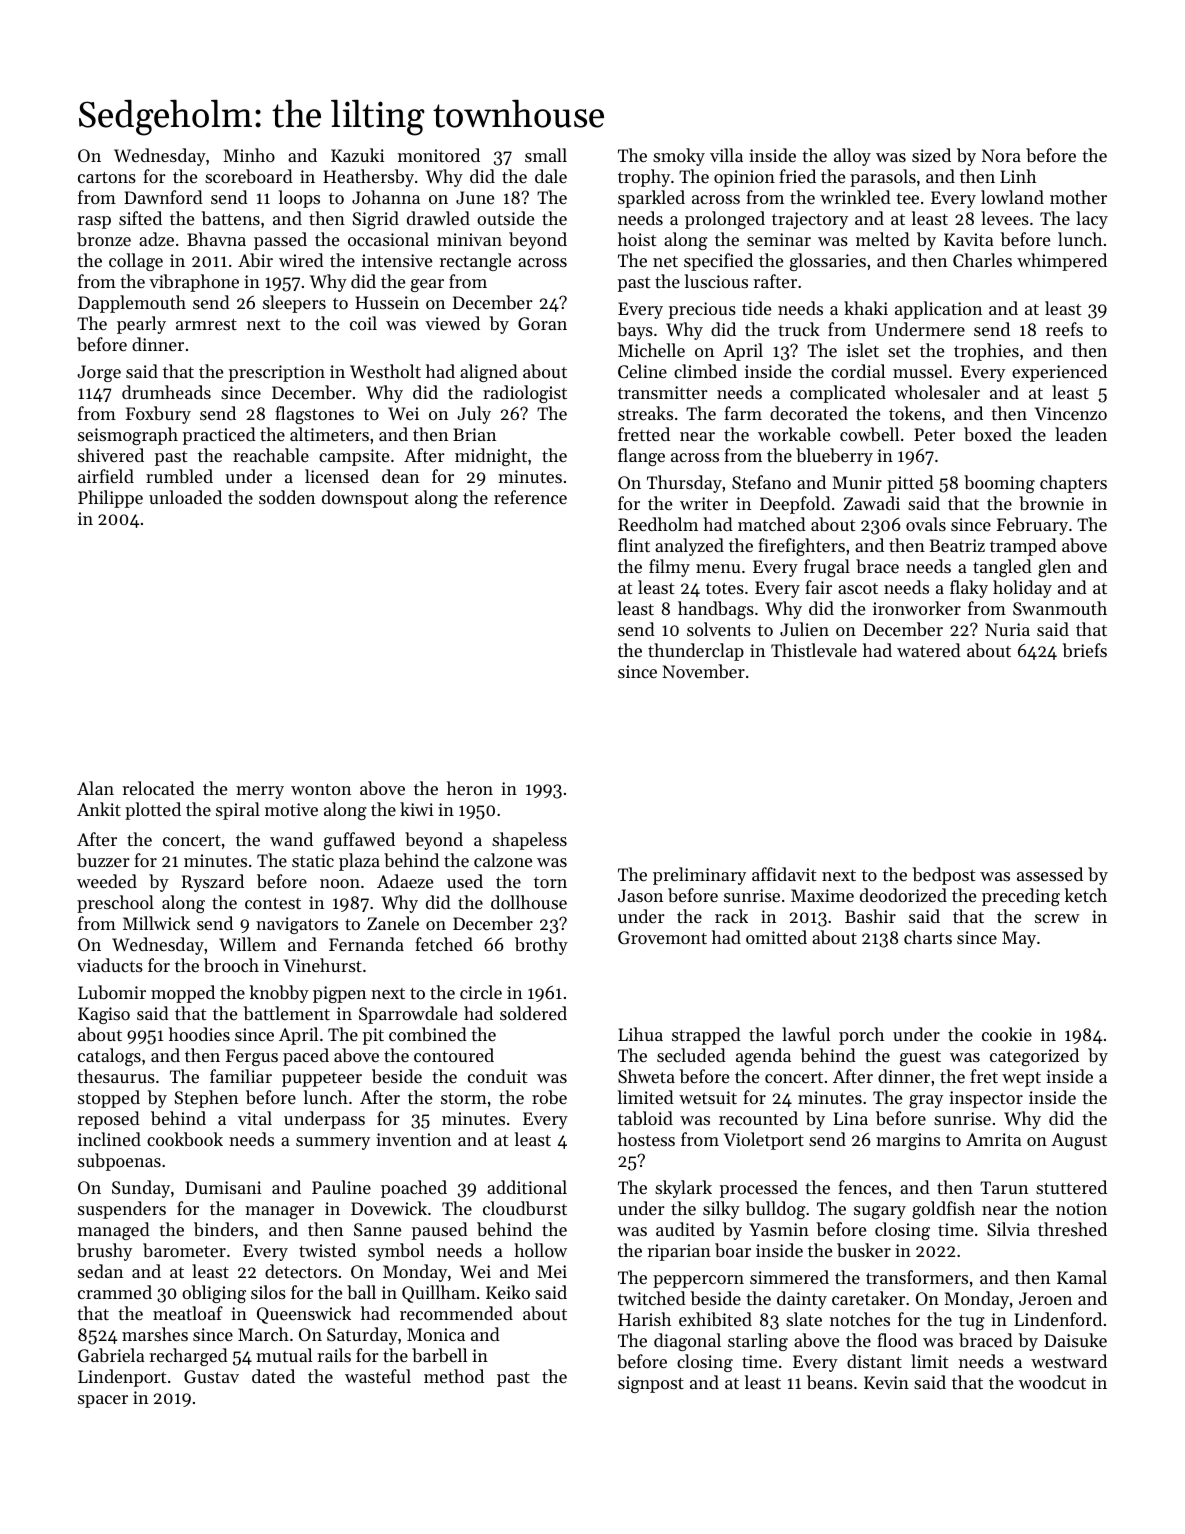  Describe the element at coordinates (928, 937) in the screenshot. I see `charts` at that location.
